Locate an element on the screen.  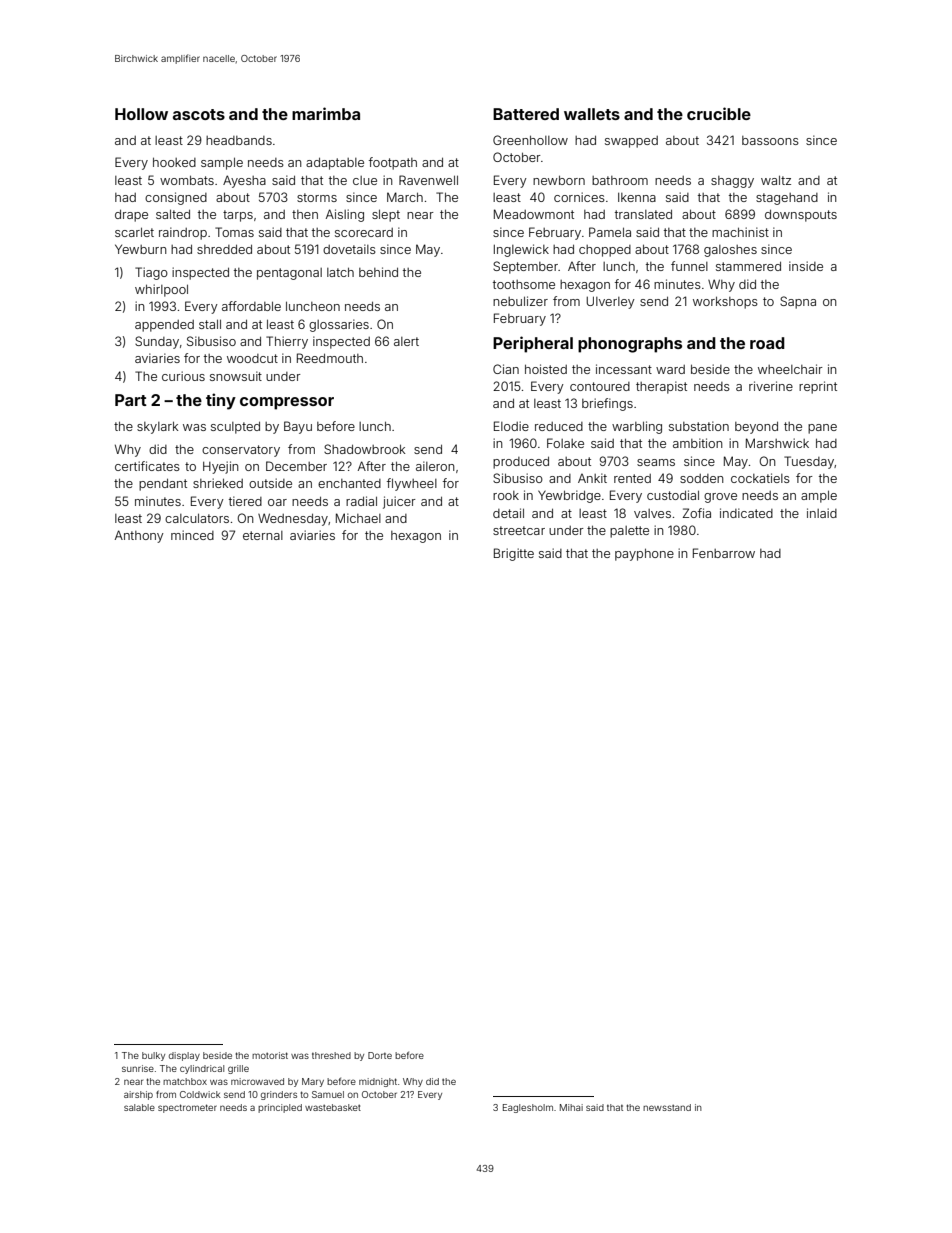
Inglewick is located at coordinates (521, 250).
